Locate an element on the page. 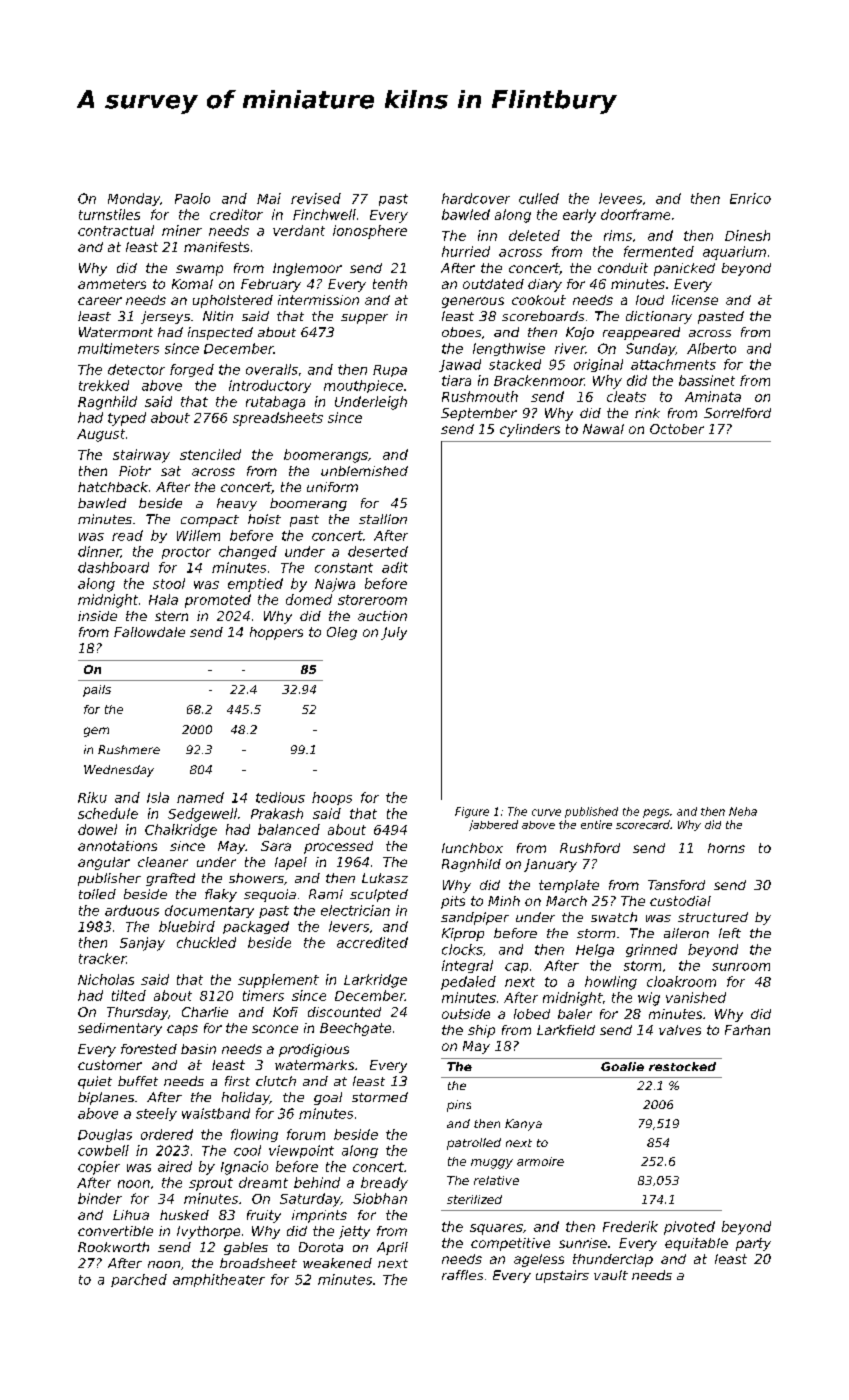 Image resolution: width=849 pixels, height=1400 pixels. named is located at coordinates (200, 797).
